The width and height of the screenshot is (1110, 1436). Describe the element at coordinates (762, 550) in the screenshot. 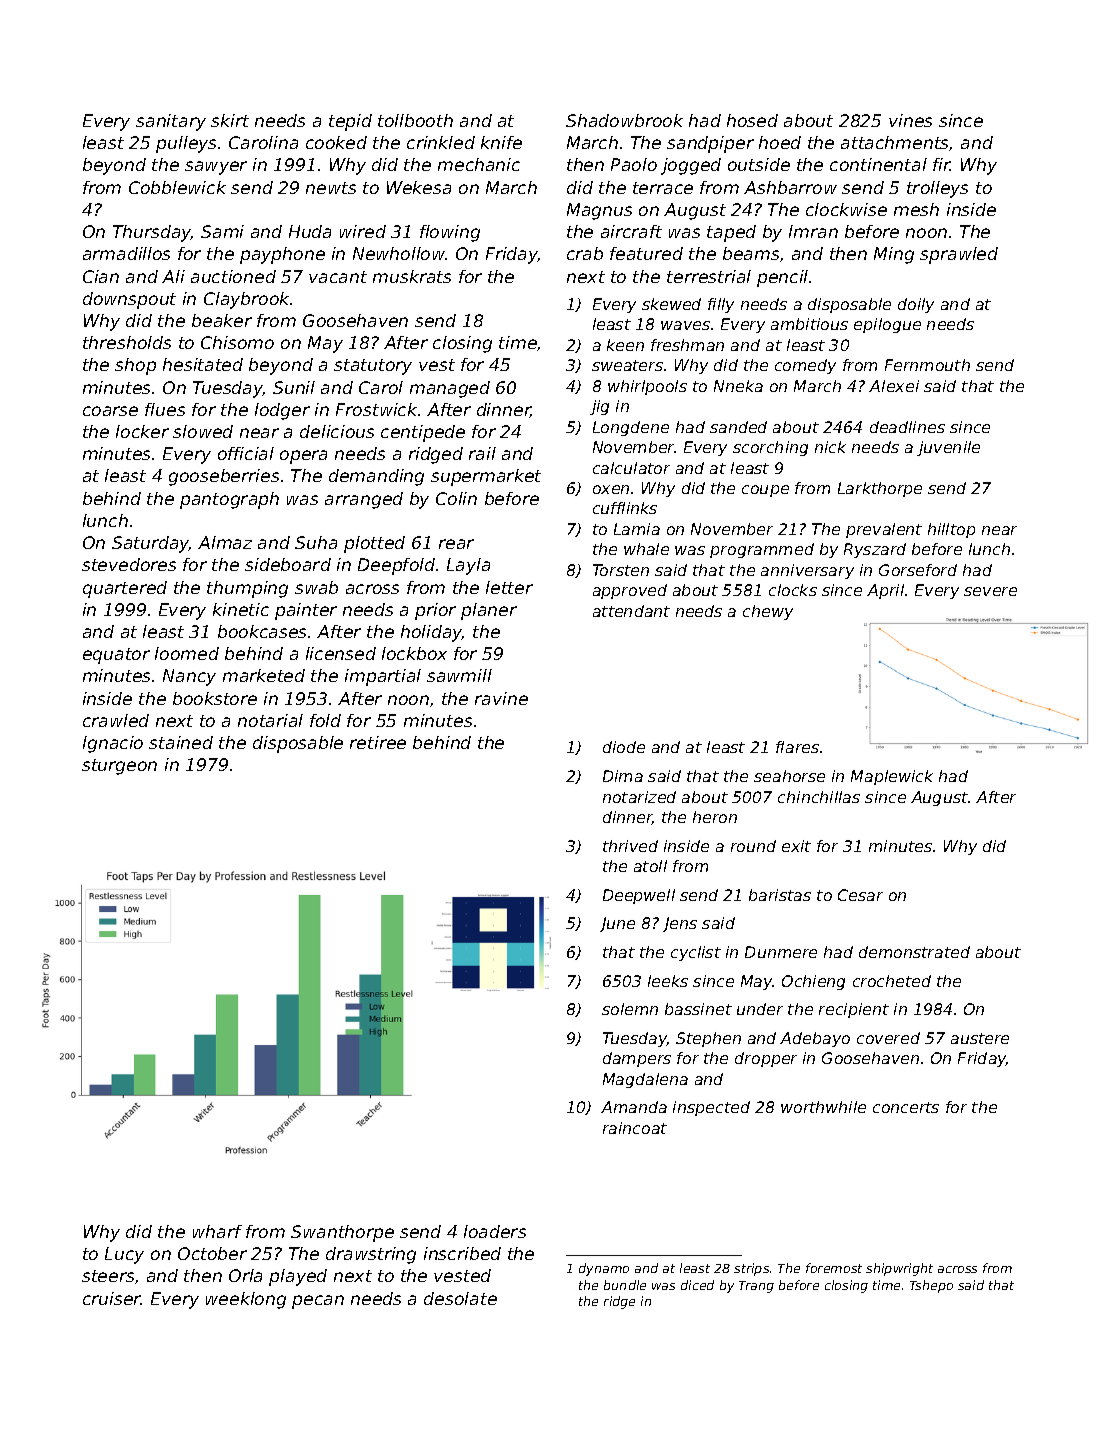

I see `programmed` at that location.
